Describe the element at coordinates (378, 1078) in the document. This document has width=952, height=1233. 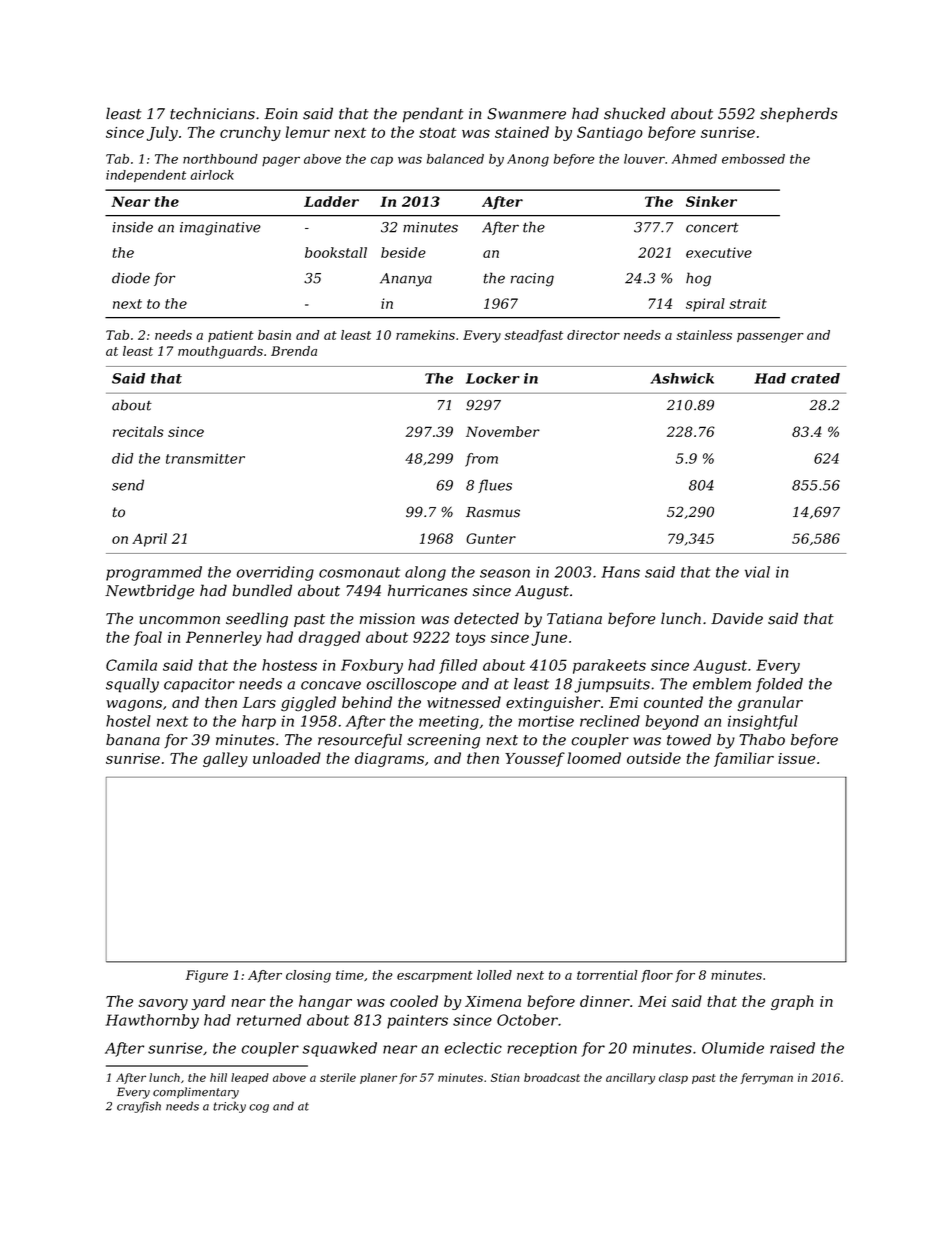
I see `planer` at that location.
